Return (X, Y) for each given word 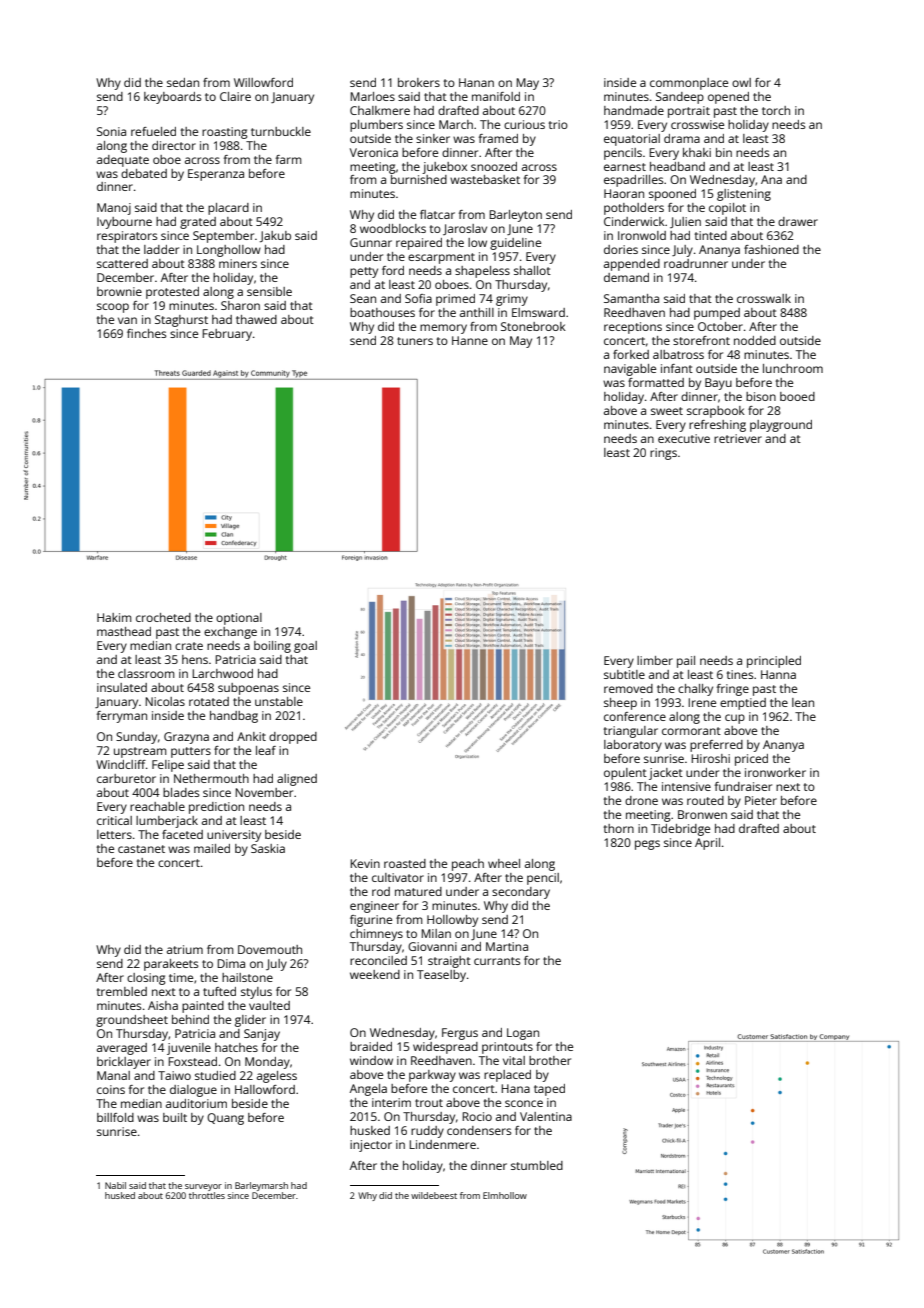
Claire (235, 96)
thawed (256, 319)
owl (741, 82)
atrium (185, 949)
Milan (436, 933)
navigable (630, 370)
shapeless (482, 272)
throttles (207, 1195)
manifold (496, 96)
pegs (647, 845)
